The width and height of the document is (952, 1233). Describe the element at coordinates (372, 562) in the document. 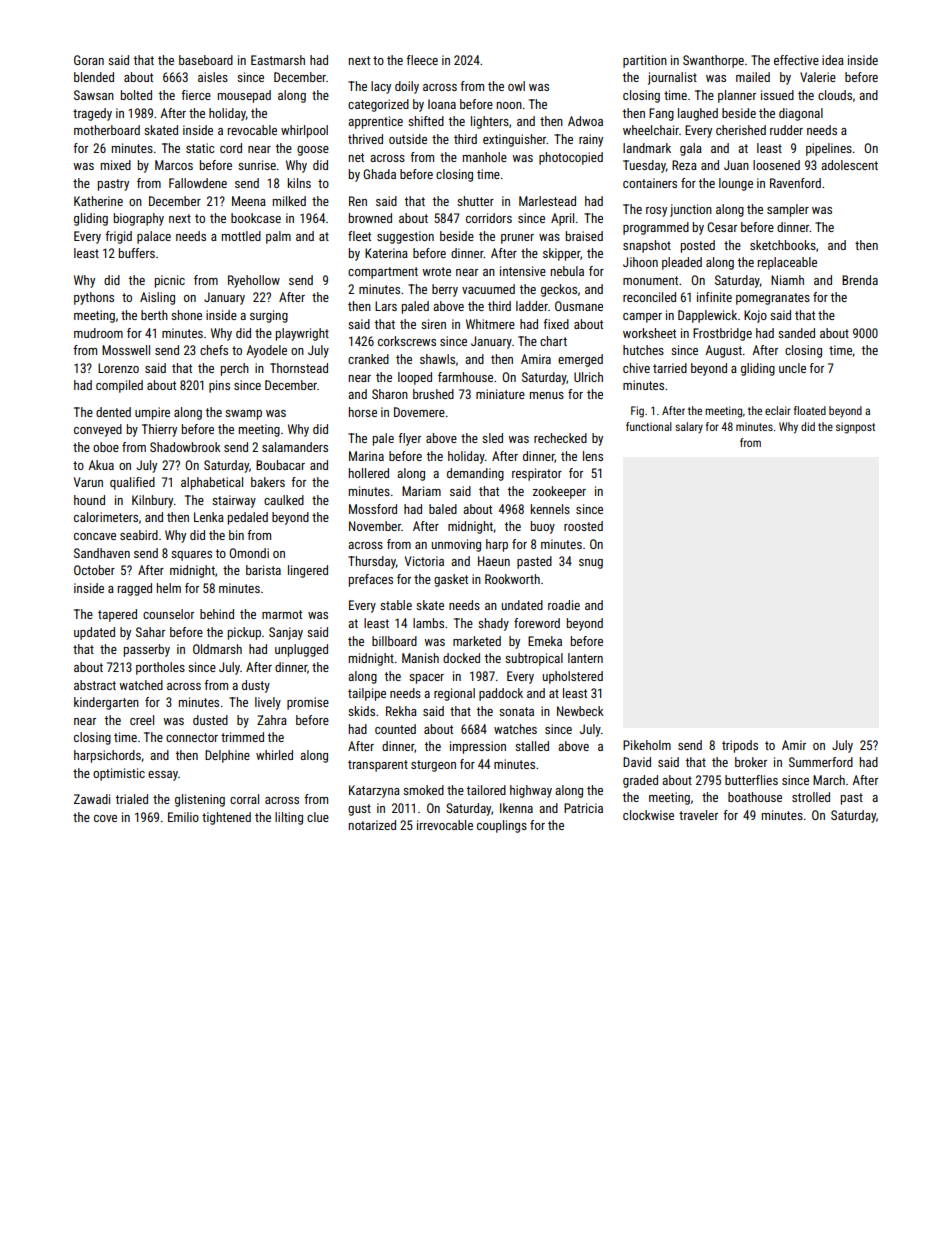

I see `Thursday` at that location.
